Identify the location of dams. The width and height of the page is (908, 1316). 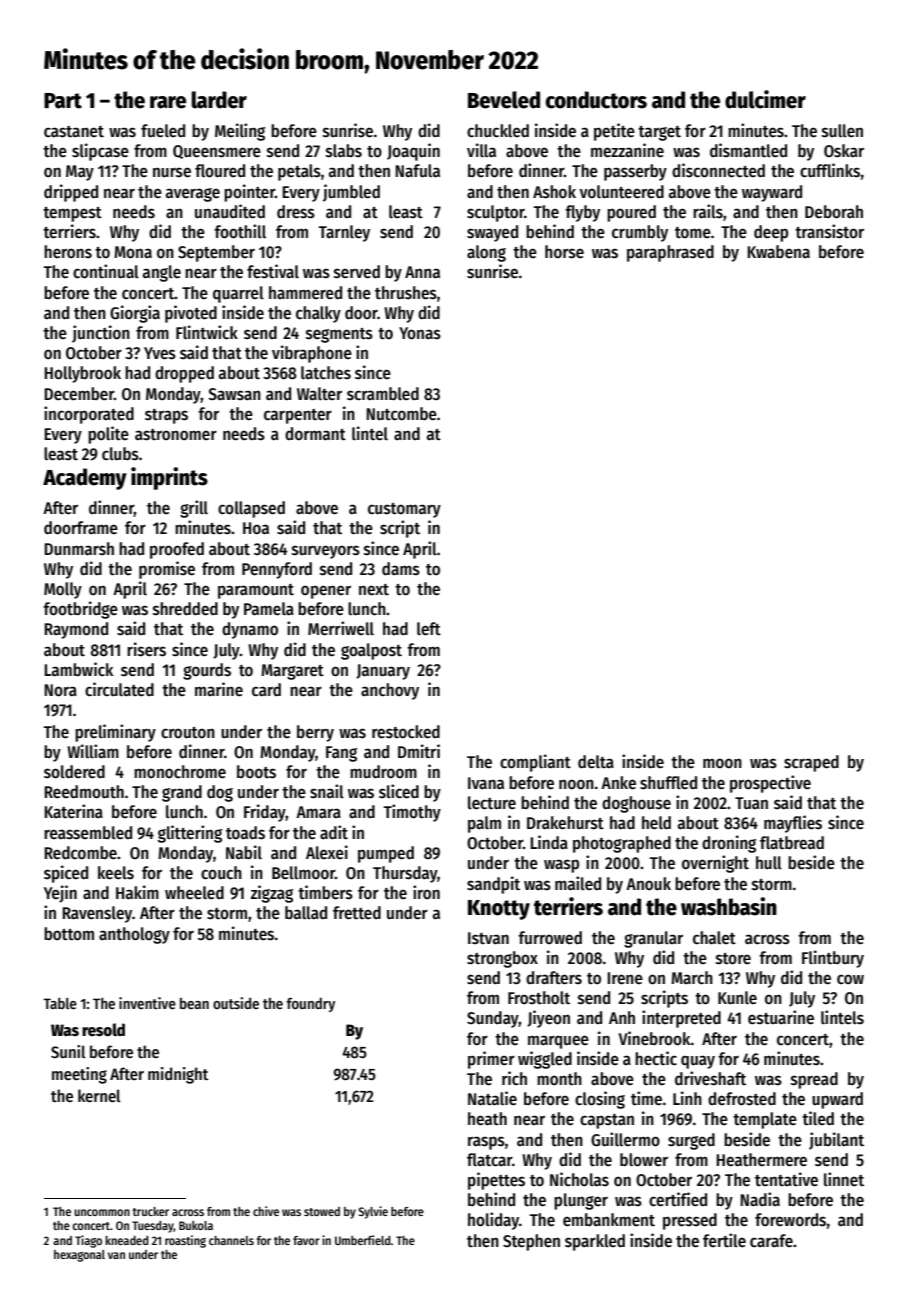
(401, 569).
